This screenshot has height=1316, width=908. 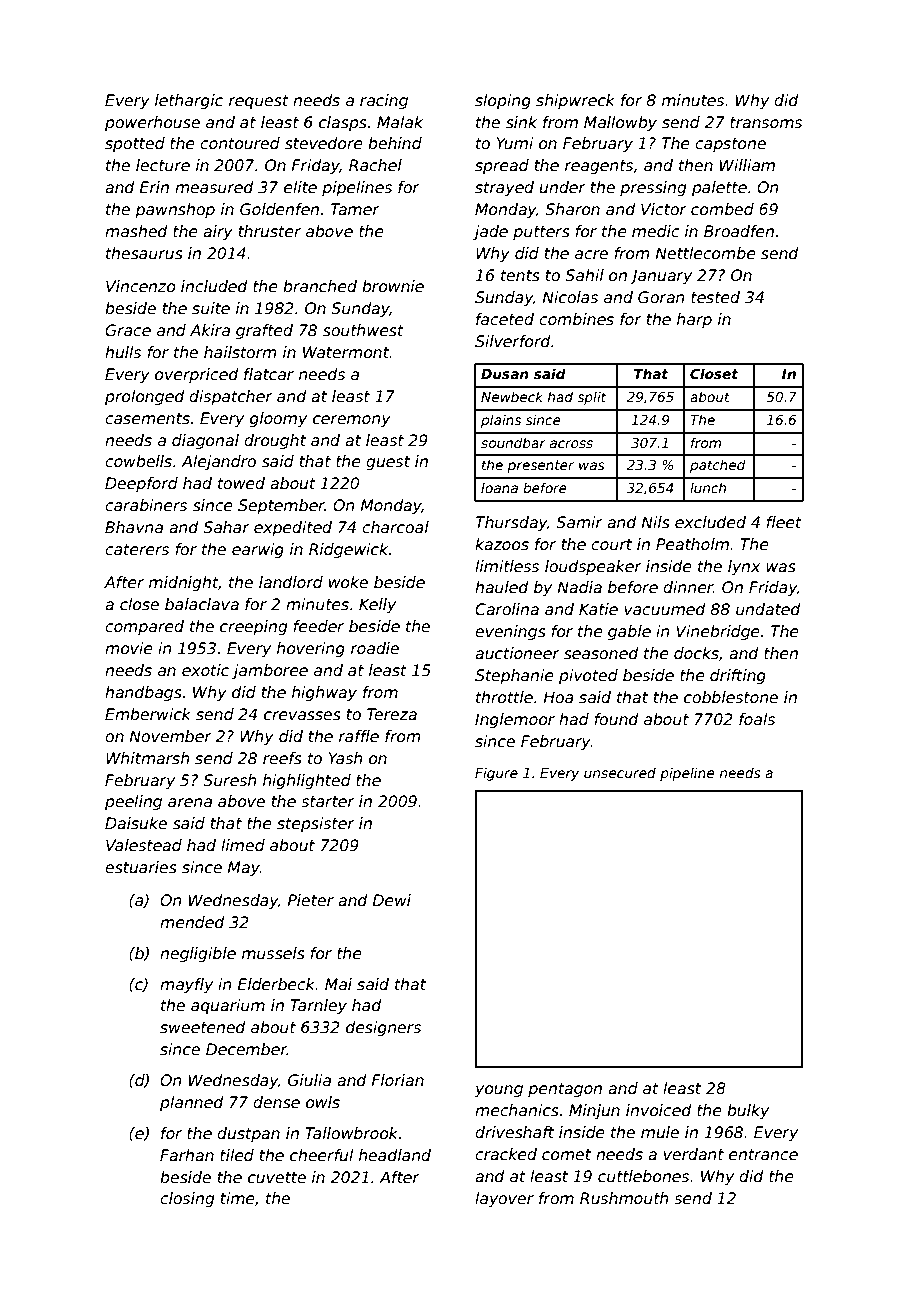 I want to click on Florian, so click(x=398, y=1080).
